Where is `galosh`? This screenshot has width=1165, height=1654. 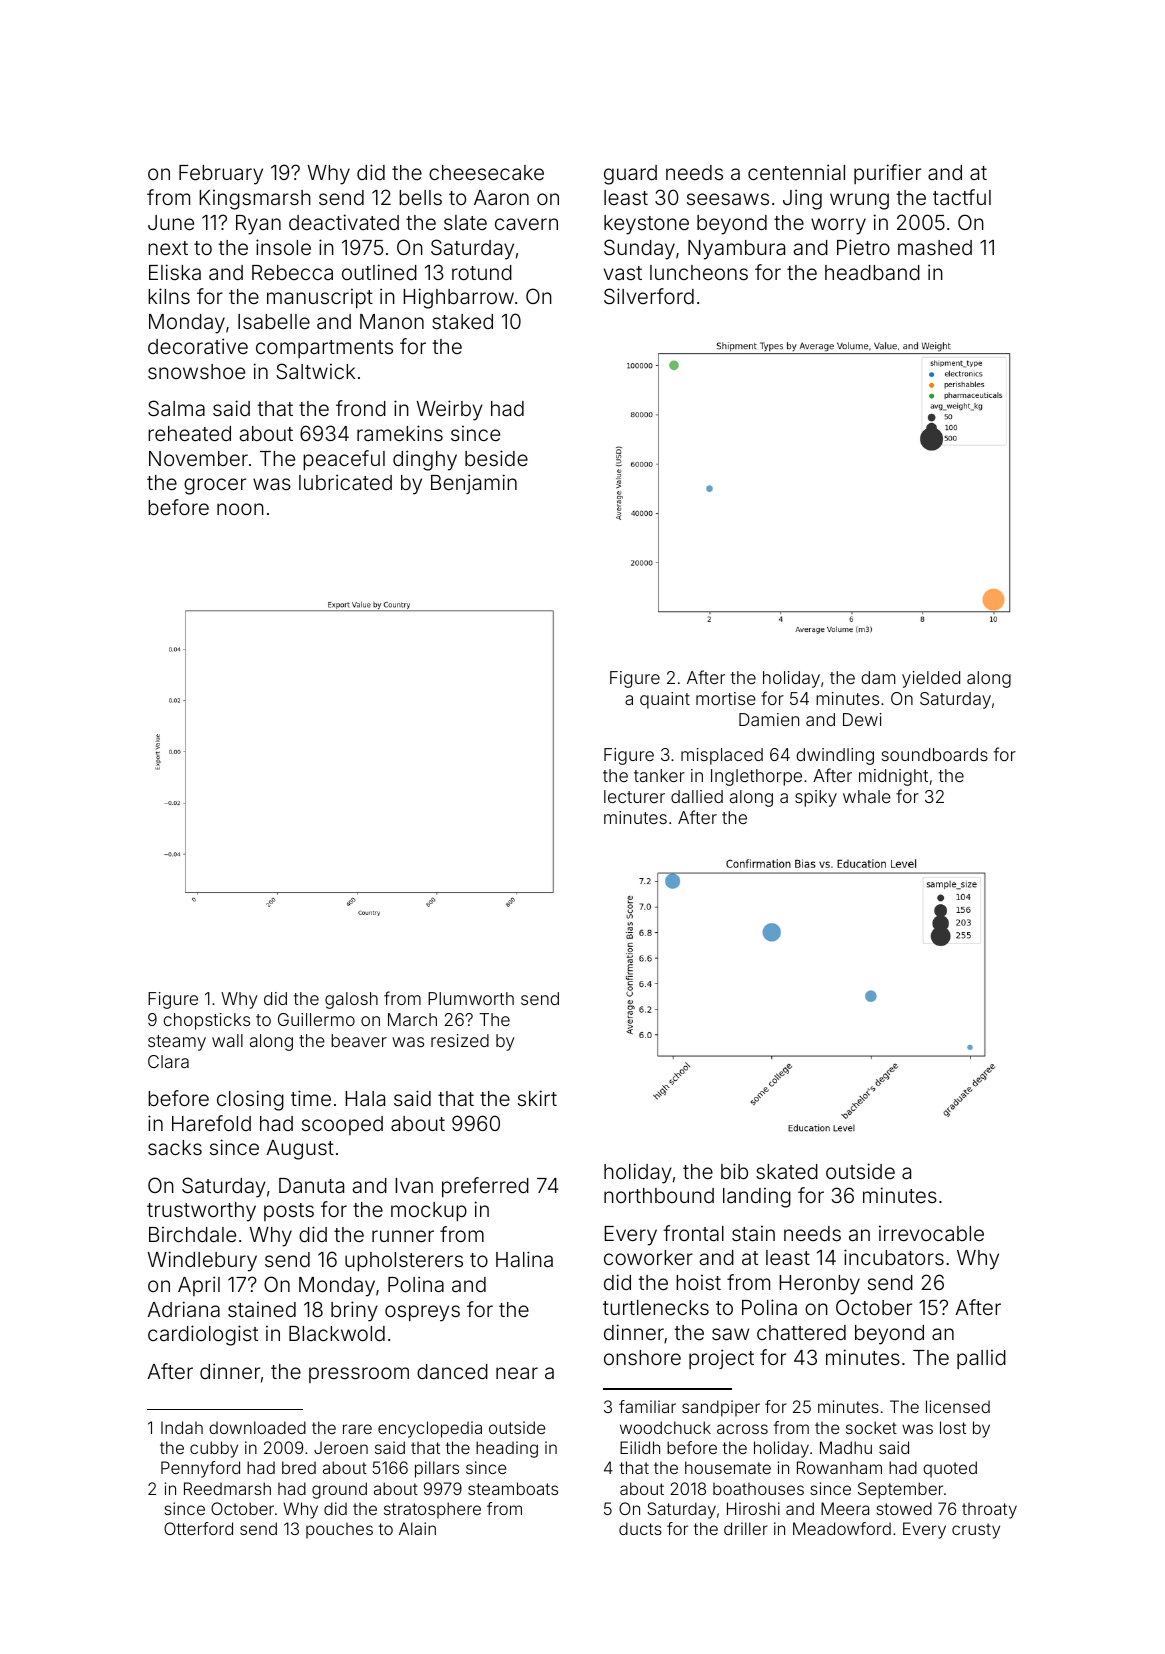
galosh is located at coordinates (351, 1000).
